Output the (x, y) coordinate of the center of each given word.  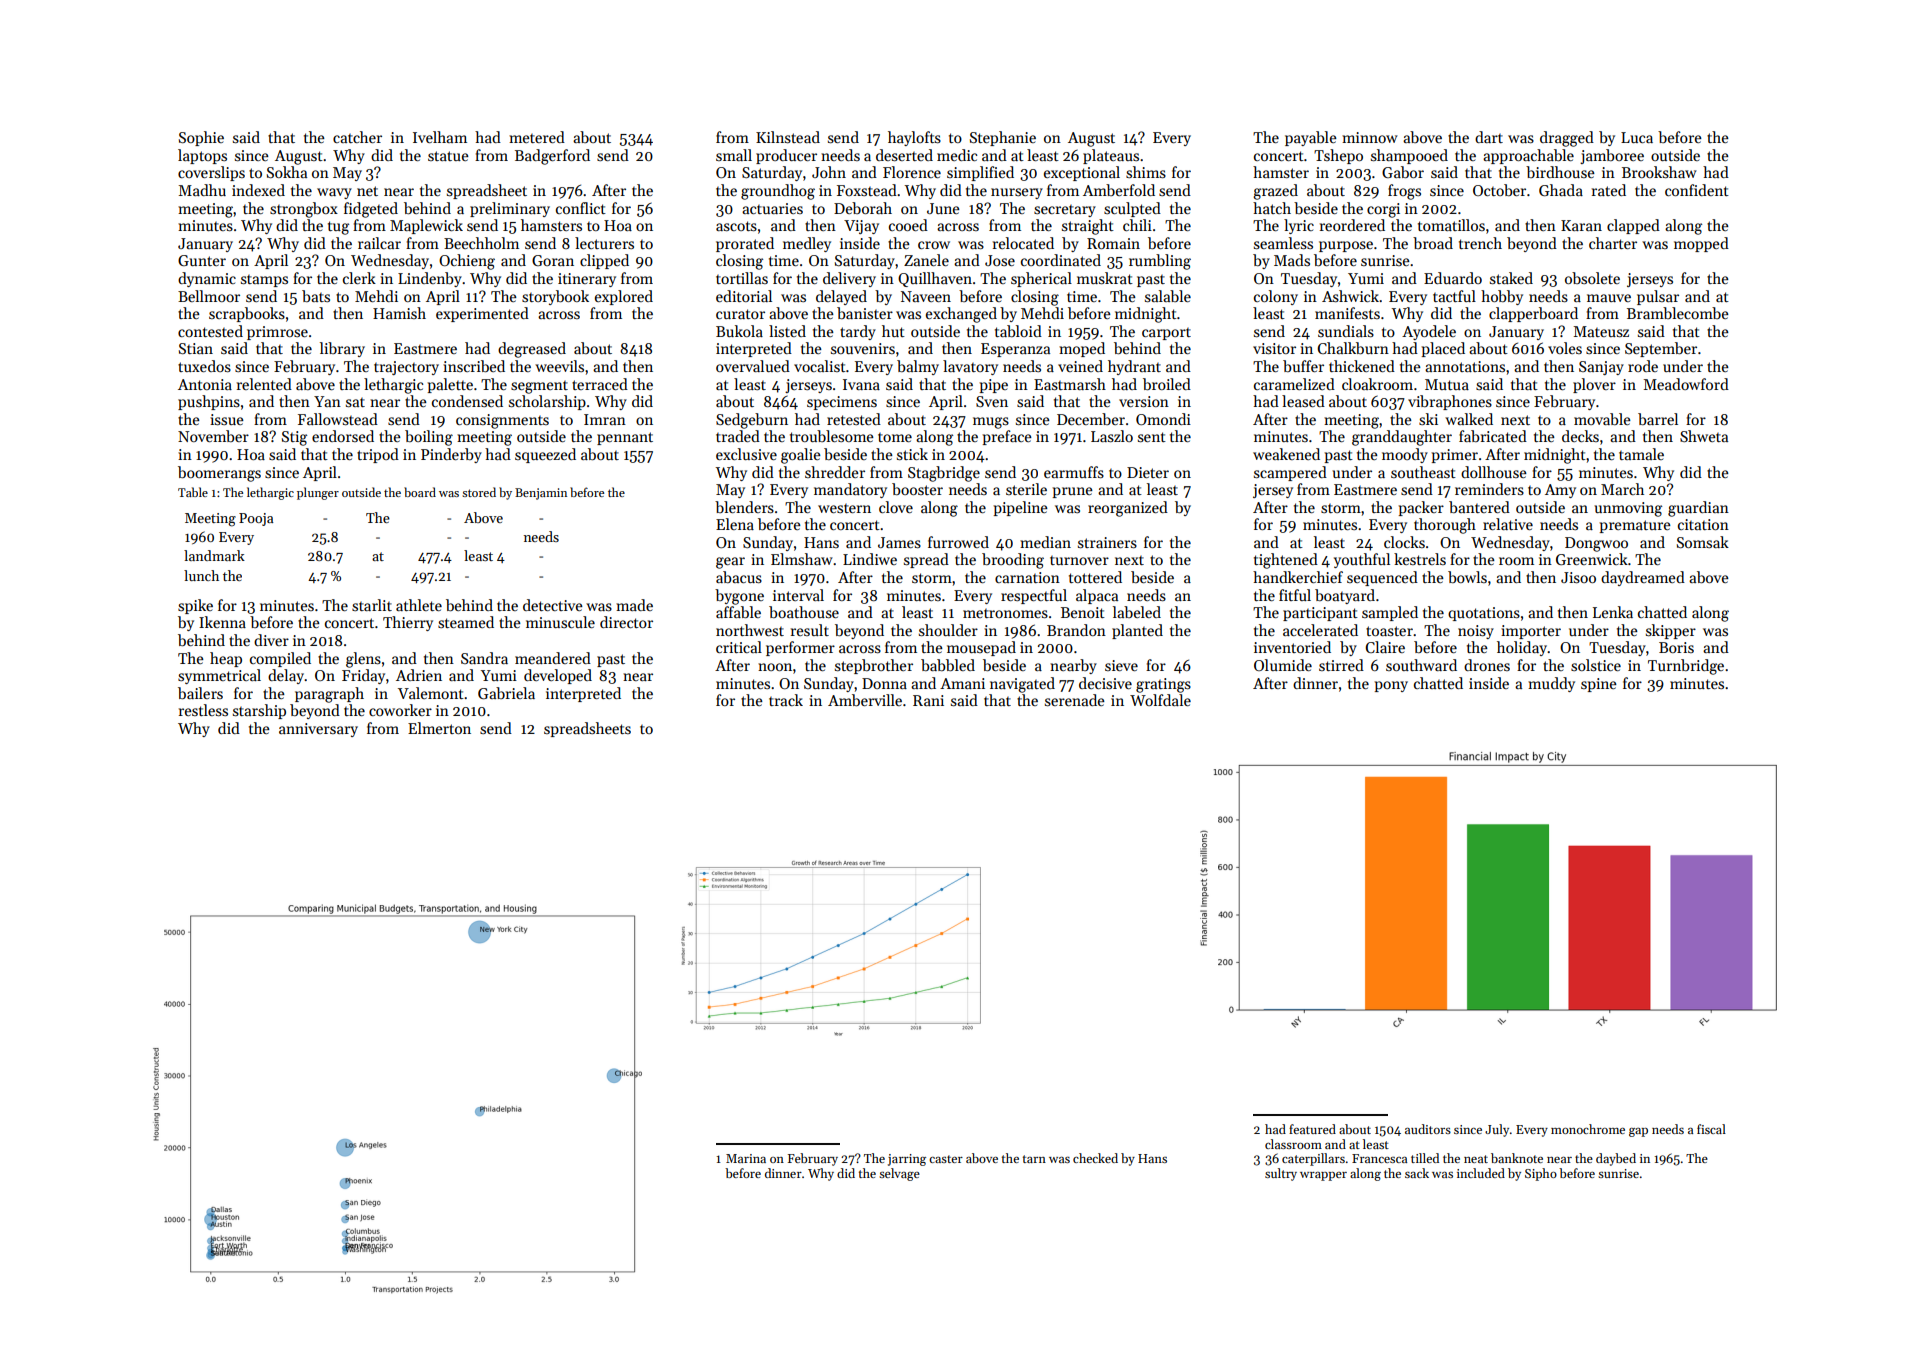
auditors (1428, 1129)
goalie (801, 456)
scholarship (547, 402)
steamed (466, 622)
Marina (746, 1158)
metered (537, 137)
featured (1312, 1129)
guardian (1698, 509)
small (734, 155)
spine (1599, 685)
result (810, 630)
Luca (1637, 137)
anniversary (318, 730)
